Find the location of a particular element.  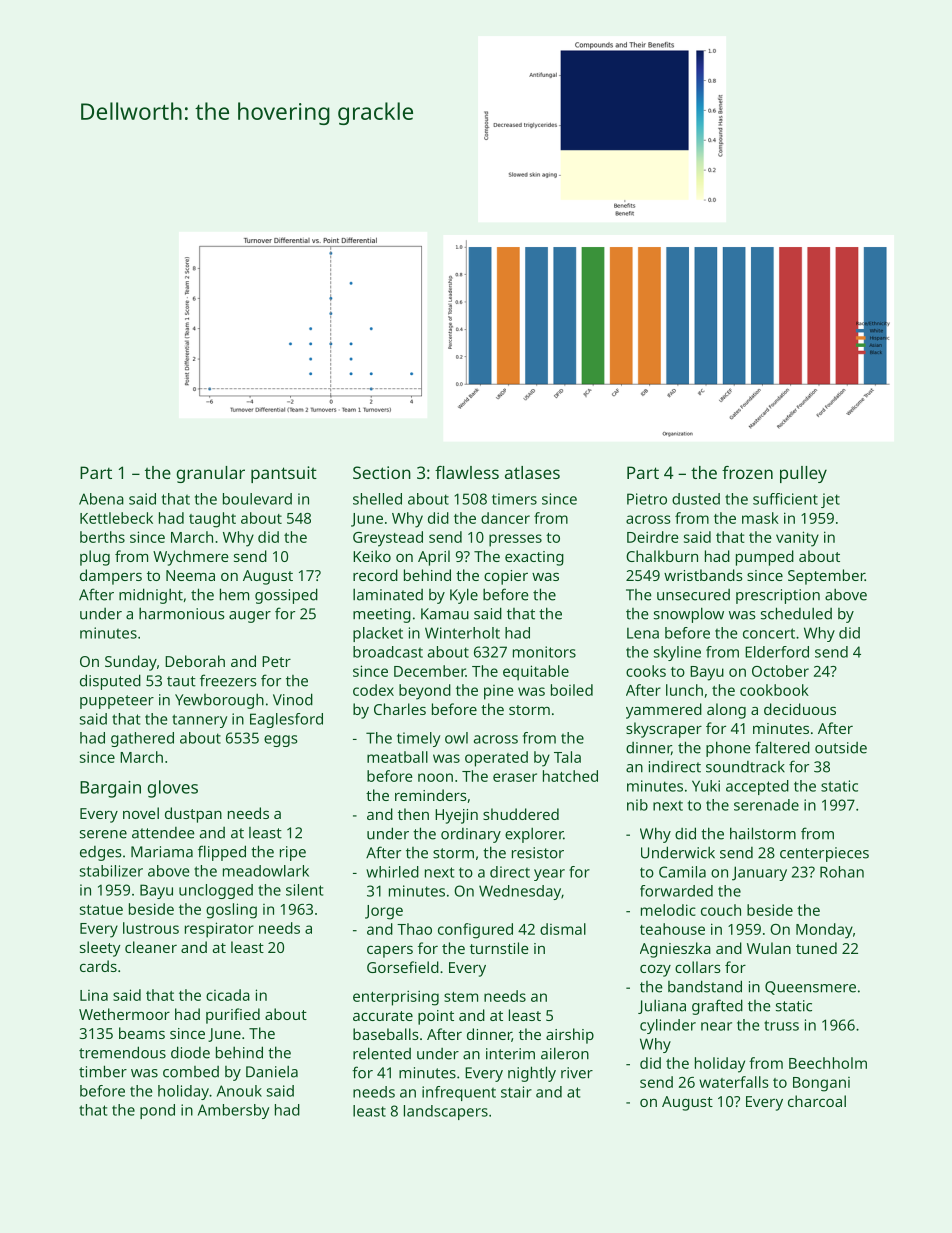

concert is located at coordinates (769, 633).
